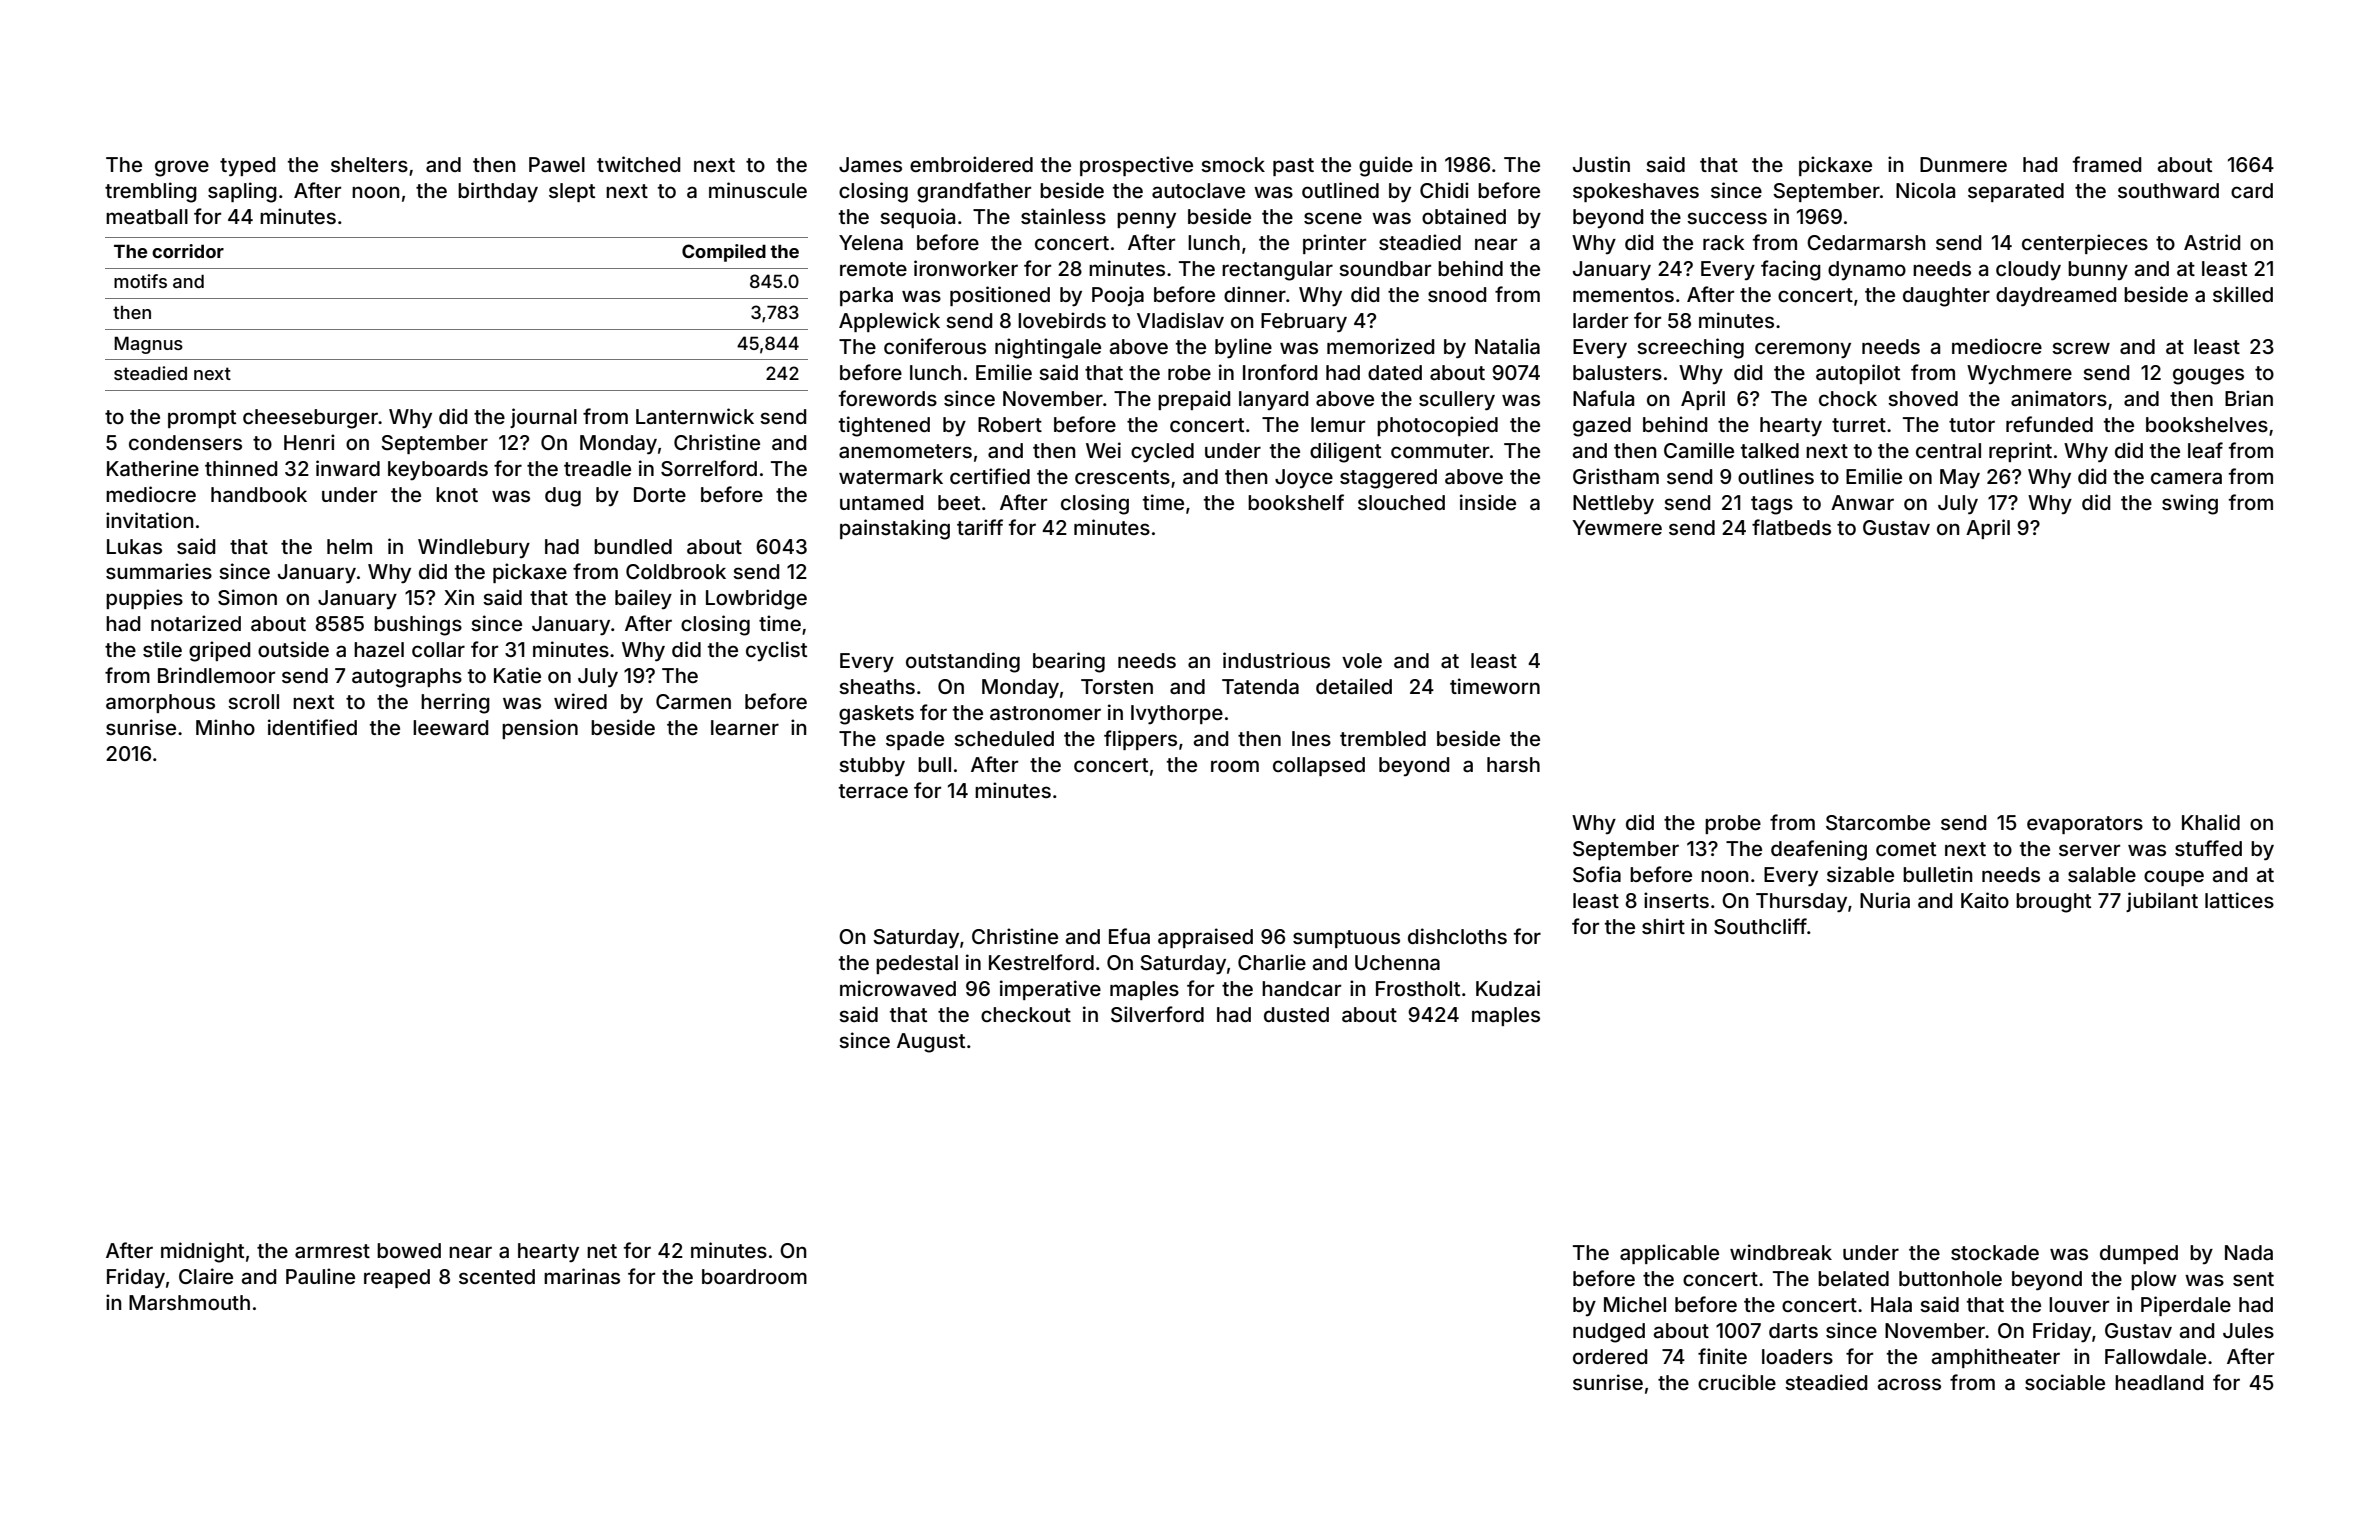 This screenshot has width=2380, height=1540. What do you see at coordinates (2239, 900) in the screenshot?
I see `lattices` at bounding box center [2239, 900].
